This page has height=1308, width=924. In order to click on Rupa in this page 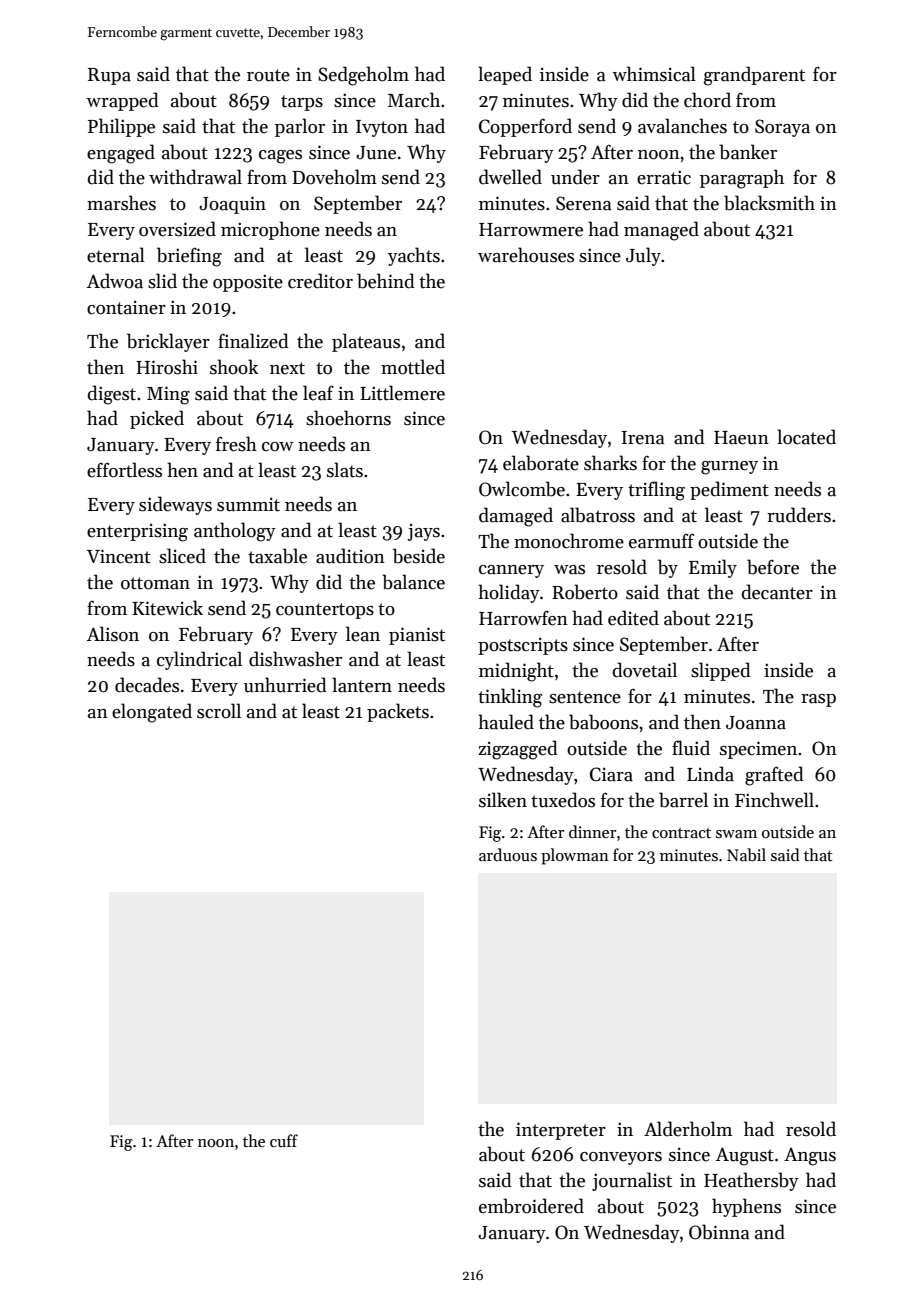, I will do `click(109, 76)`.
